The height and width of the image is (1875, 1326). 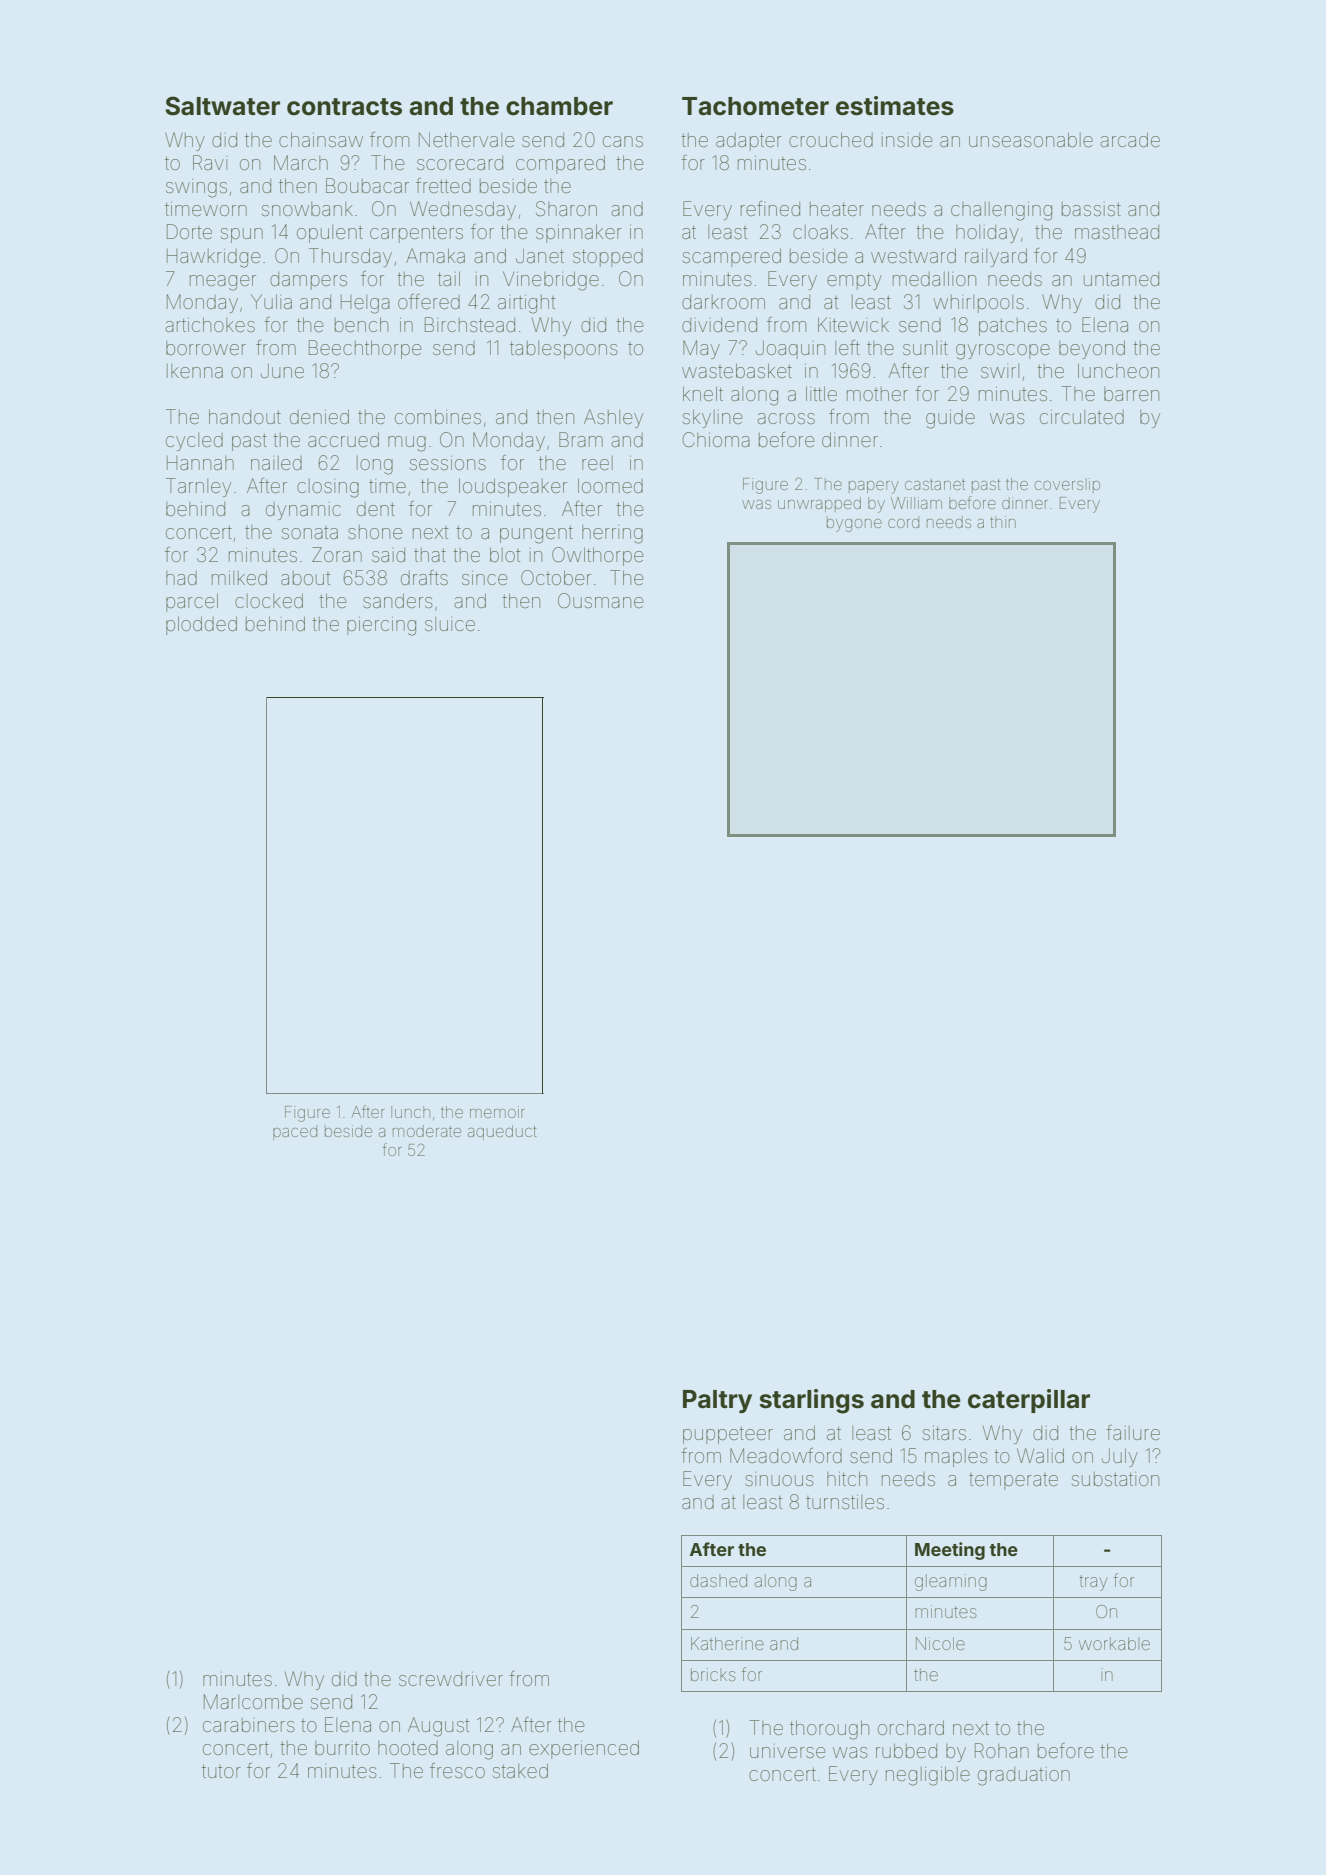 What do you see at coordinates (601, 600) in the image?
I see `Ousmane` at bounding box center [601, 600].
